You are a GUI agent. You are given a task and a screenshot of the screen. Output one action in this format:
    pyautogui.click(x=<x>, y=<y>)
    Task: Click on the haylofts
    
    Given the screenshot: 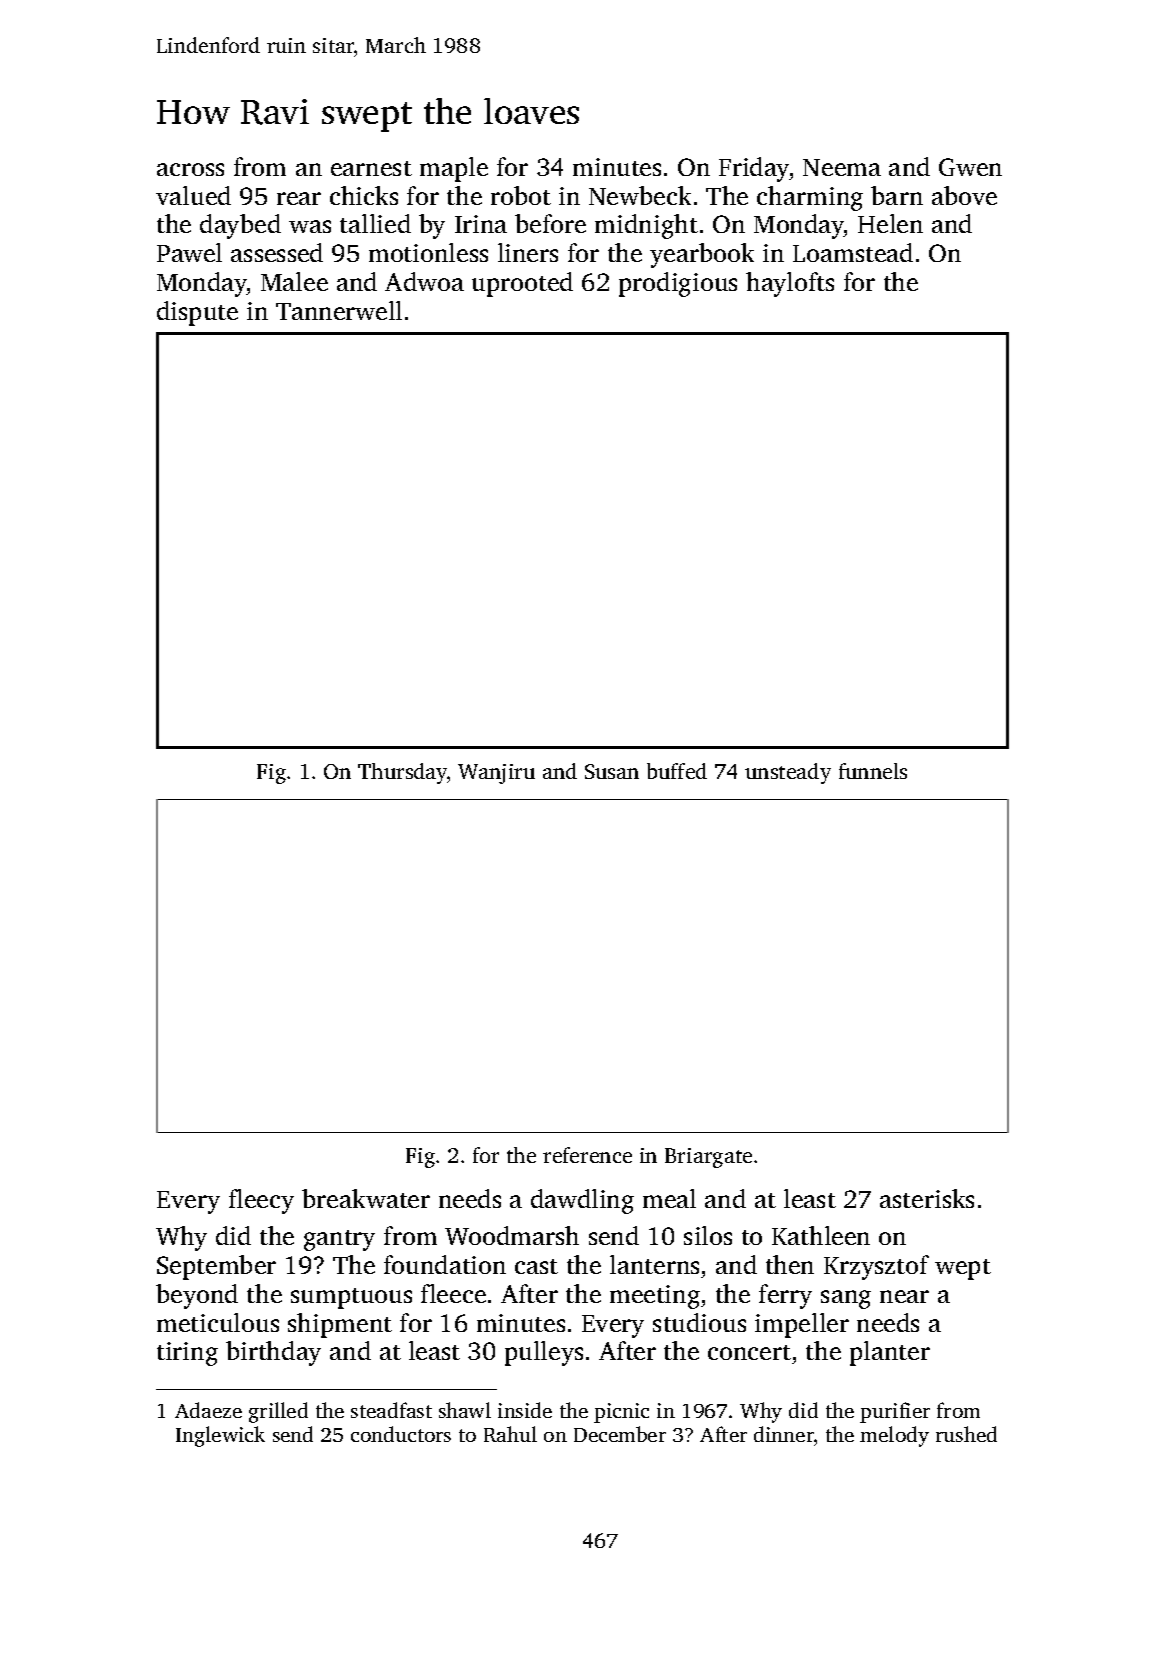 What is the action you would take?
    pyautogui.click(x=790, y=284)
